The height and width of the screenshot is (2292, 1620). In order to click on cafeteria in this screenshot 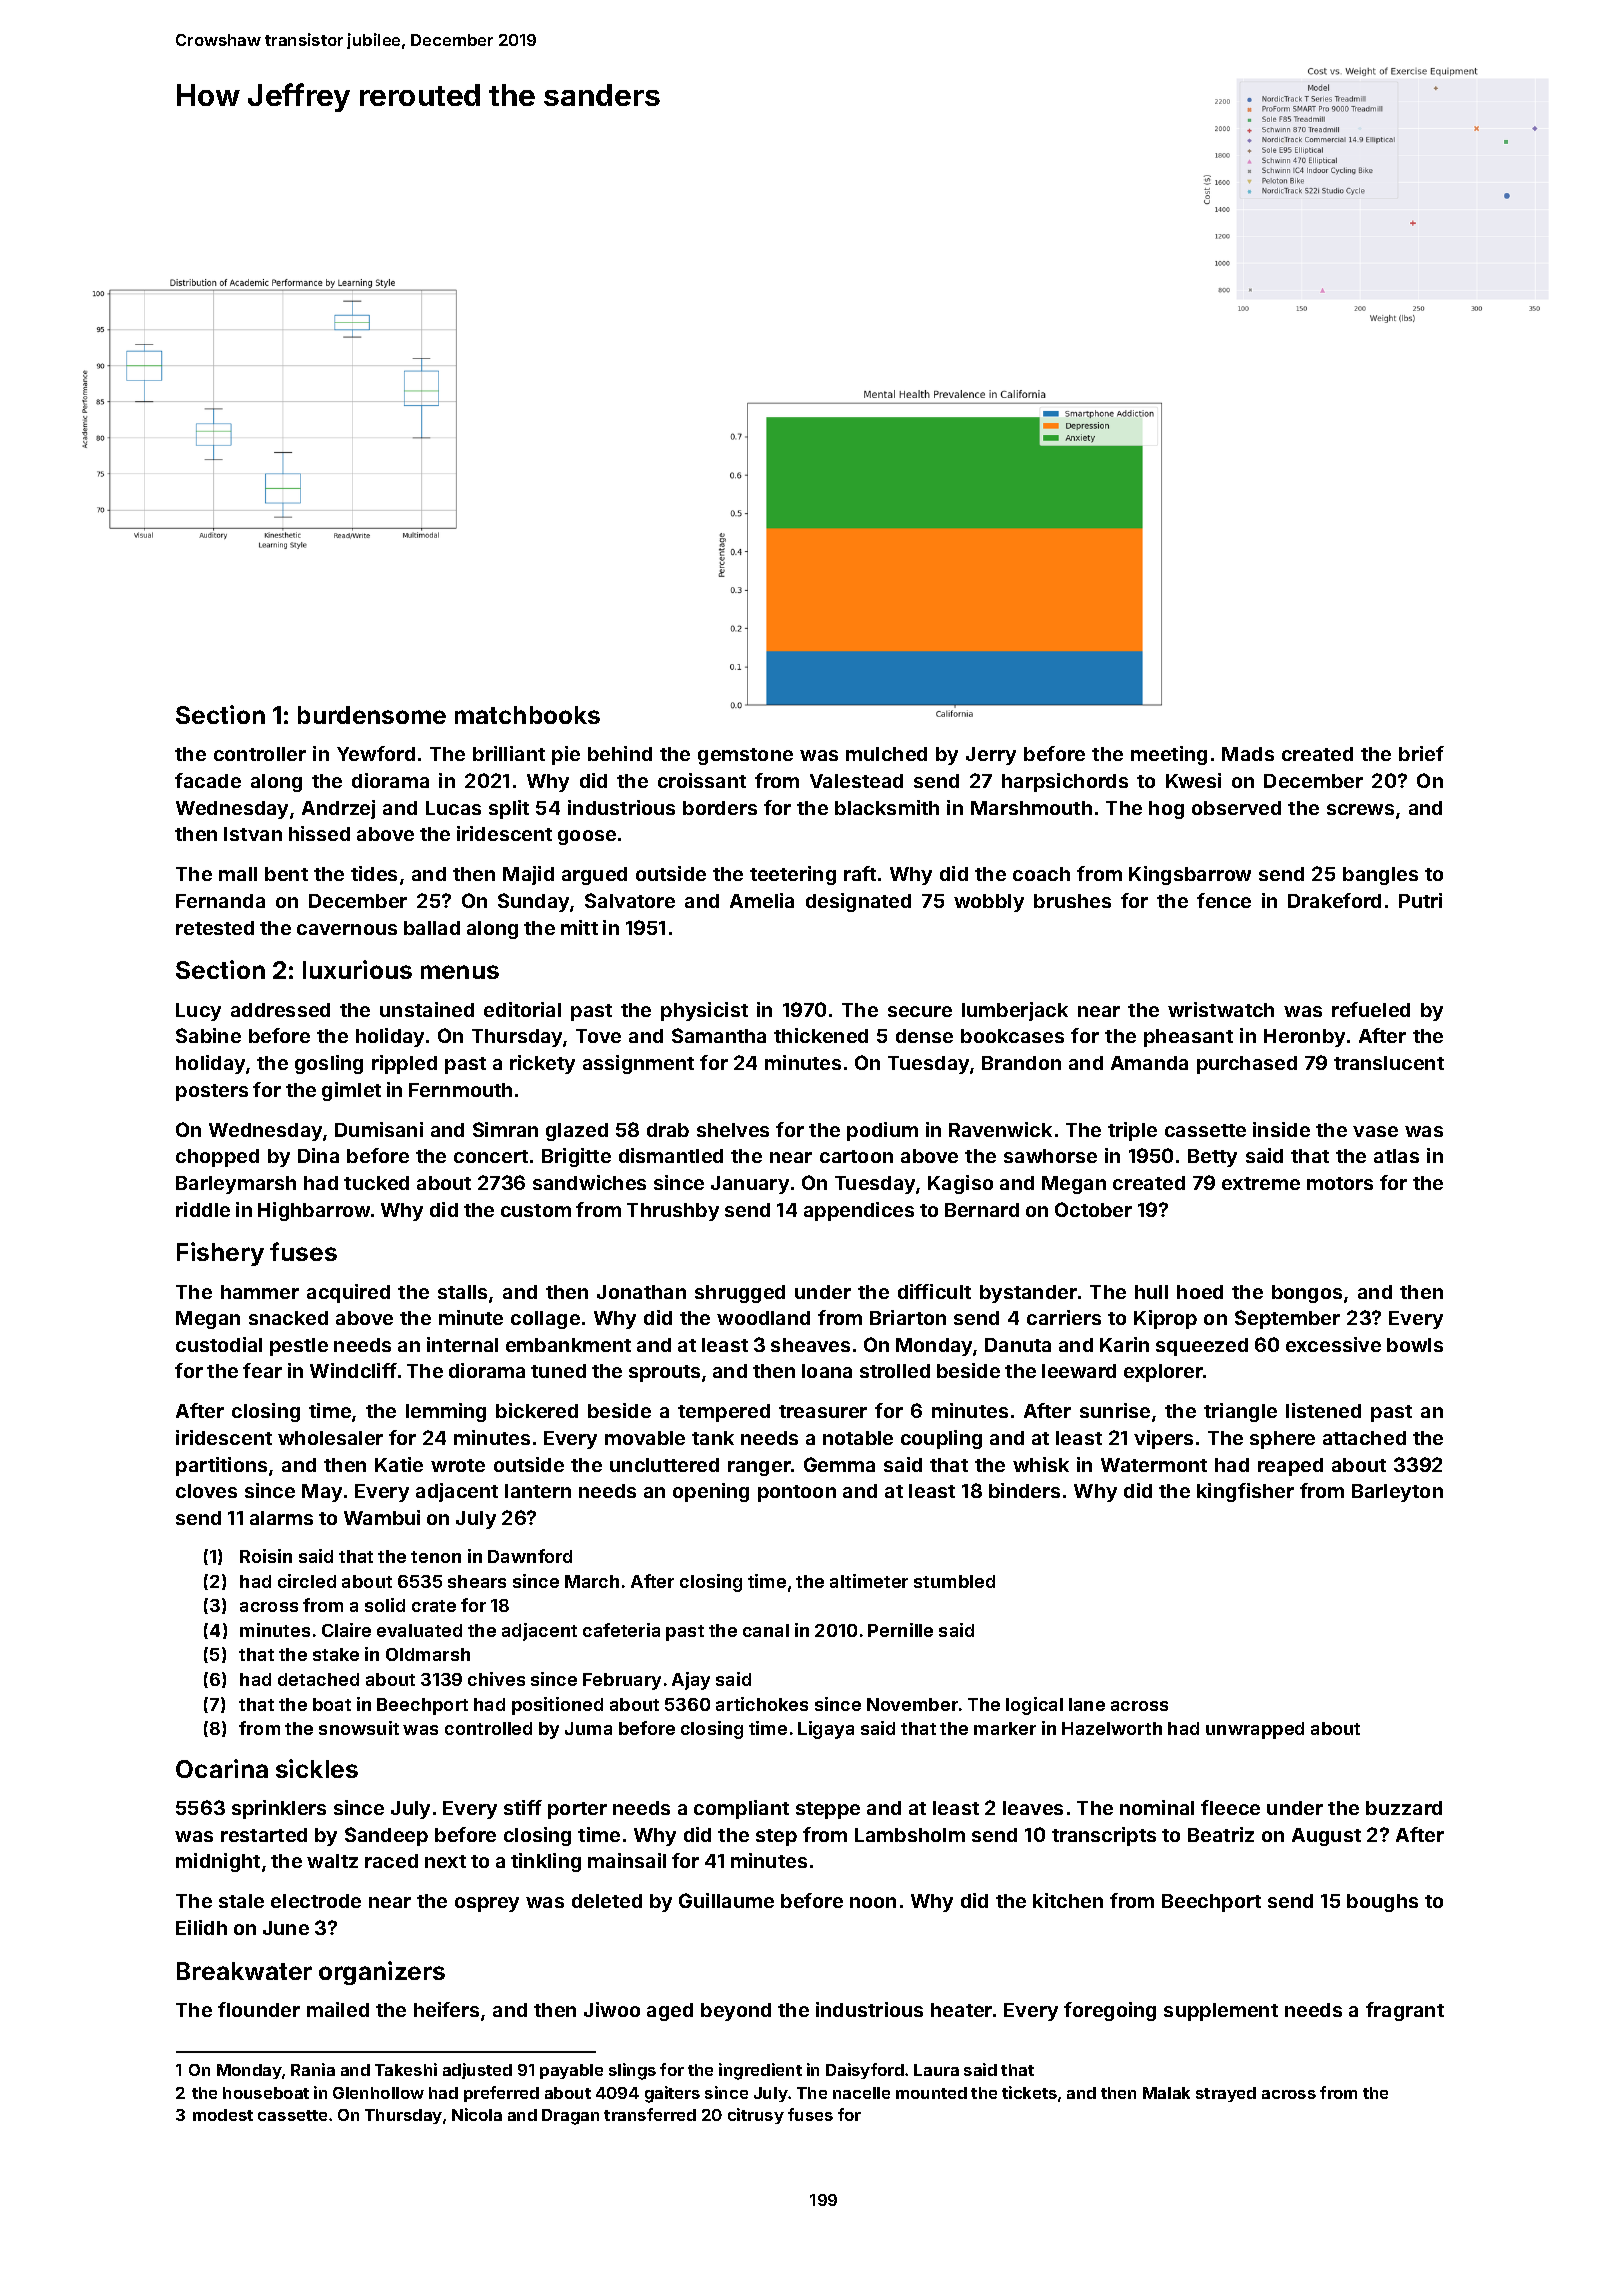, I will do `click(621, 1630)`.
